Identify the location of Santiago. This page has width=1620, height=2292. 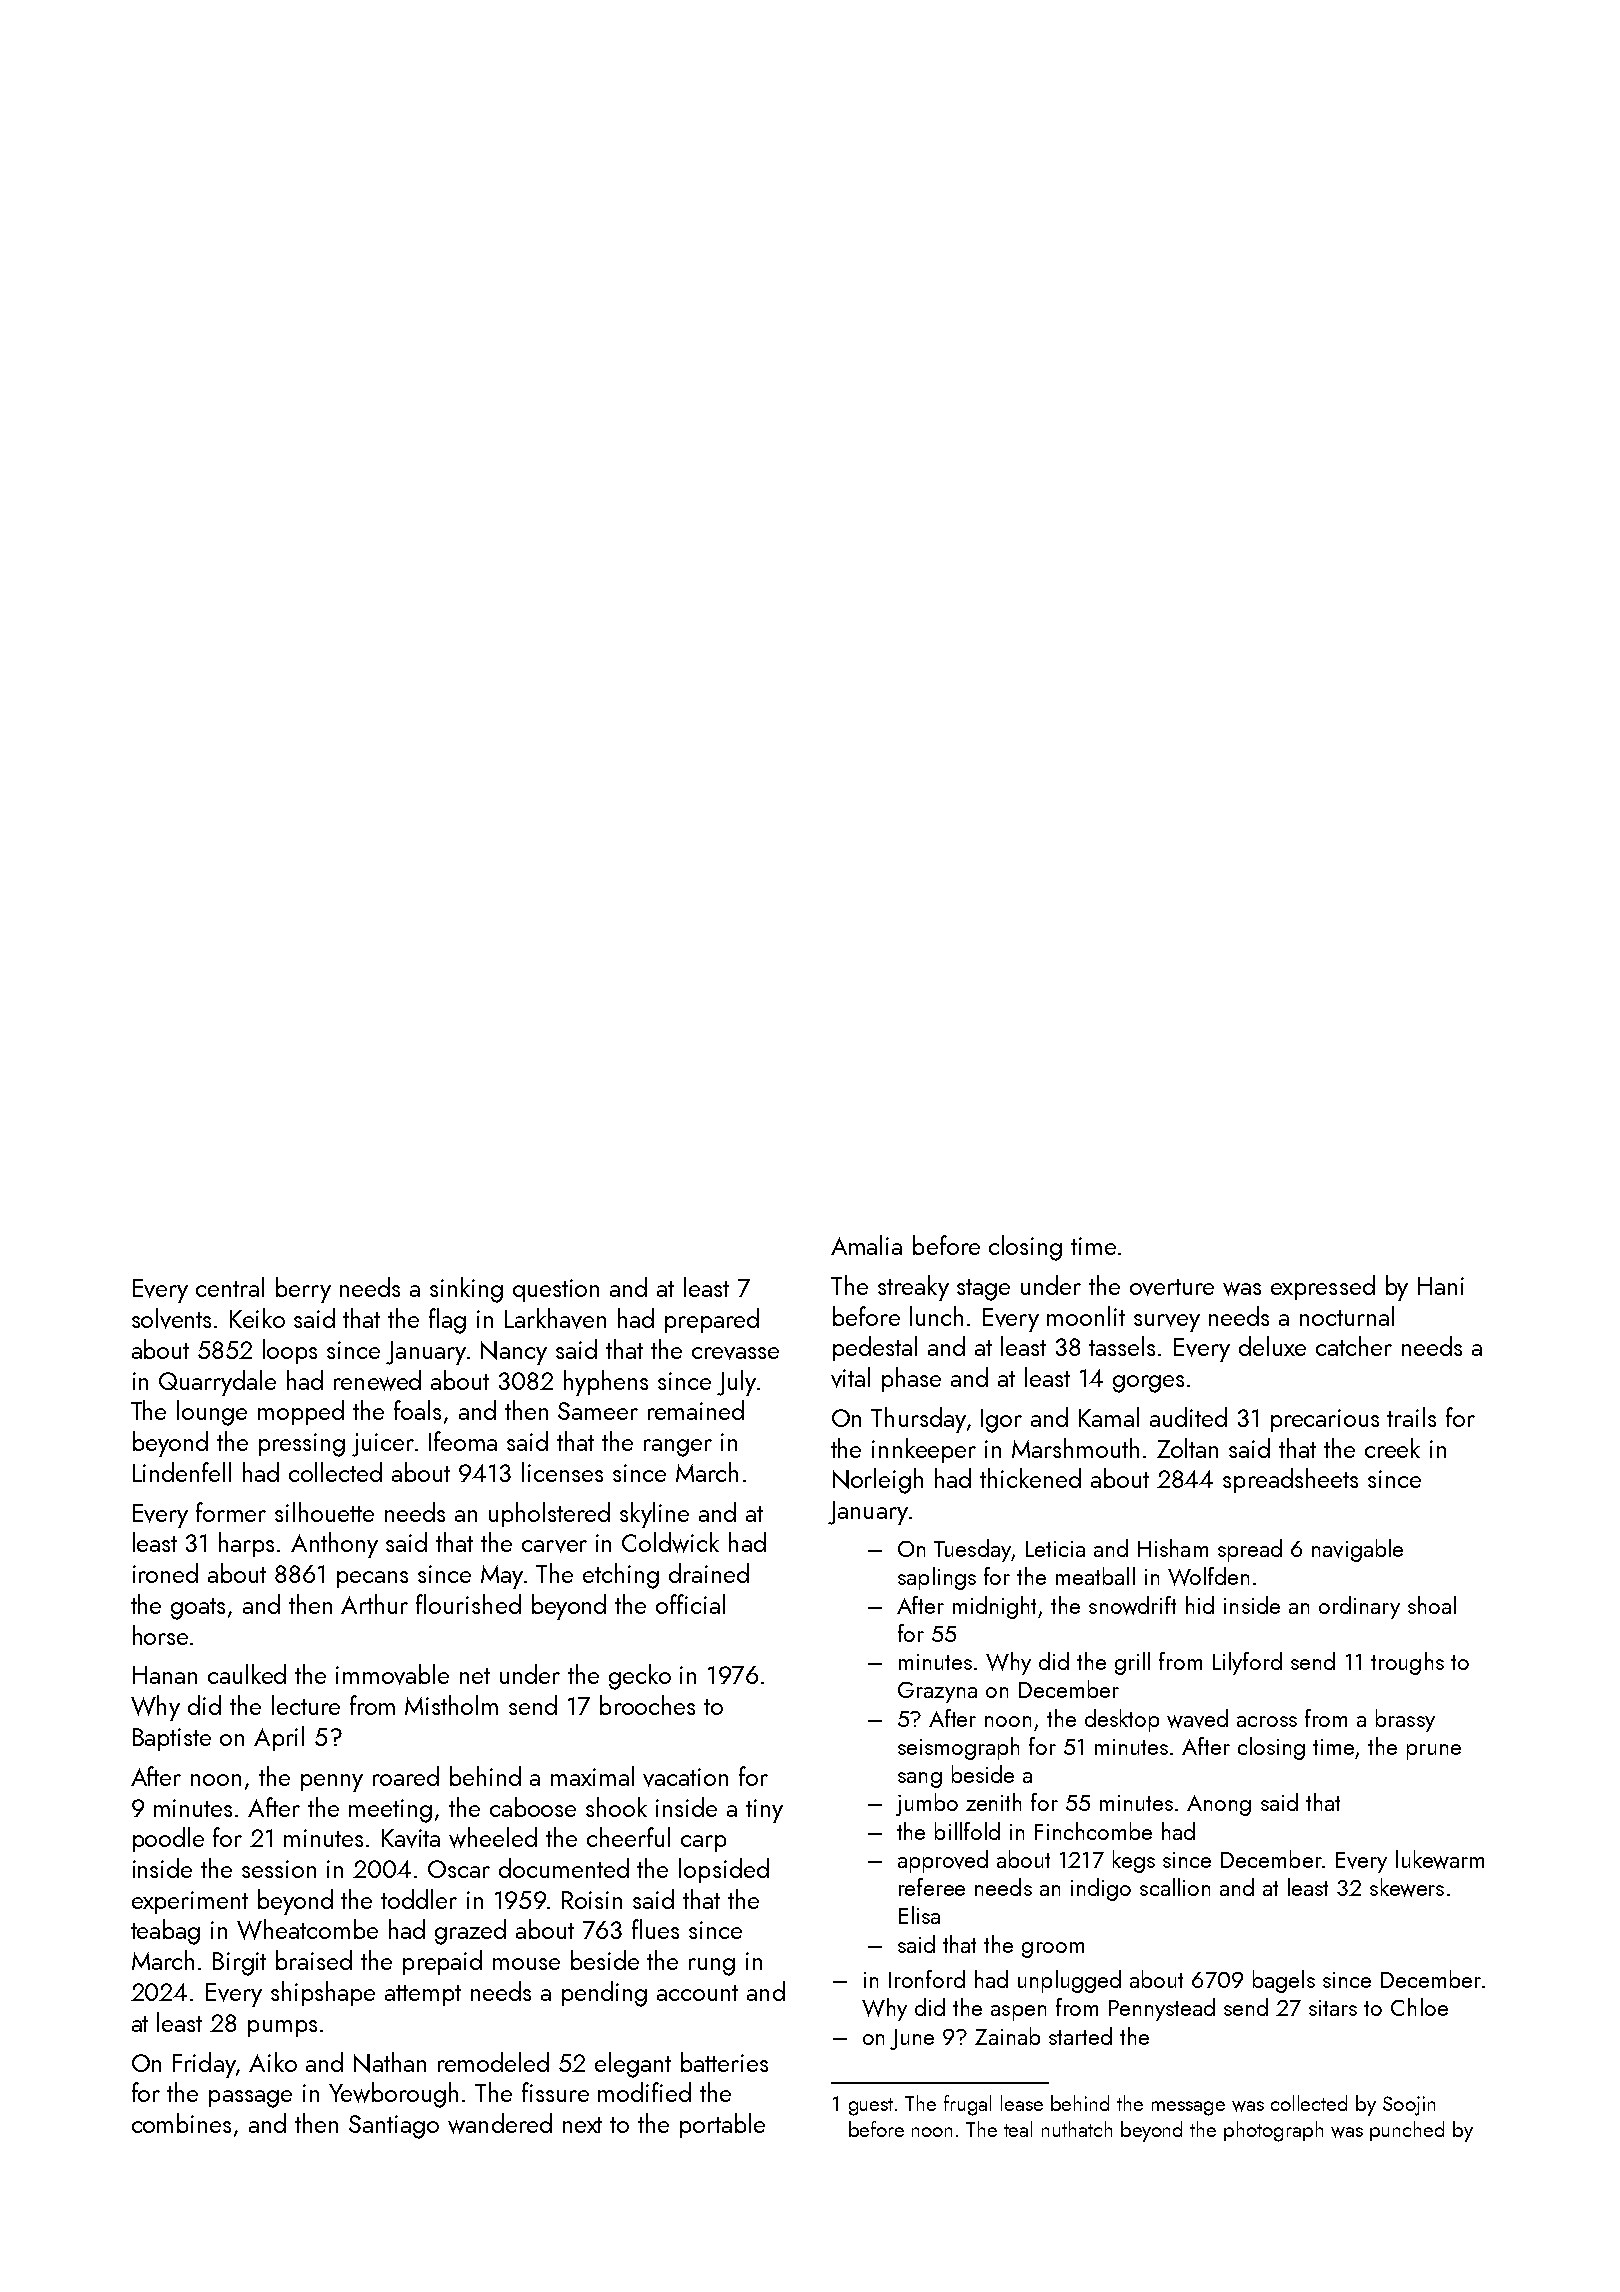
(394, 2127).
